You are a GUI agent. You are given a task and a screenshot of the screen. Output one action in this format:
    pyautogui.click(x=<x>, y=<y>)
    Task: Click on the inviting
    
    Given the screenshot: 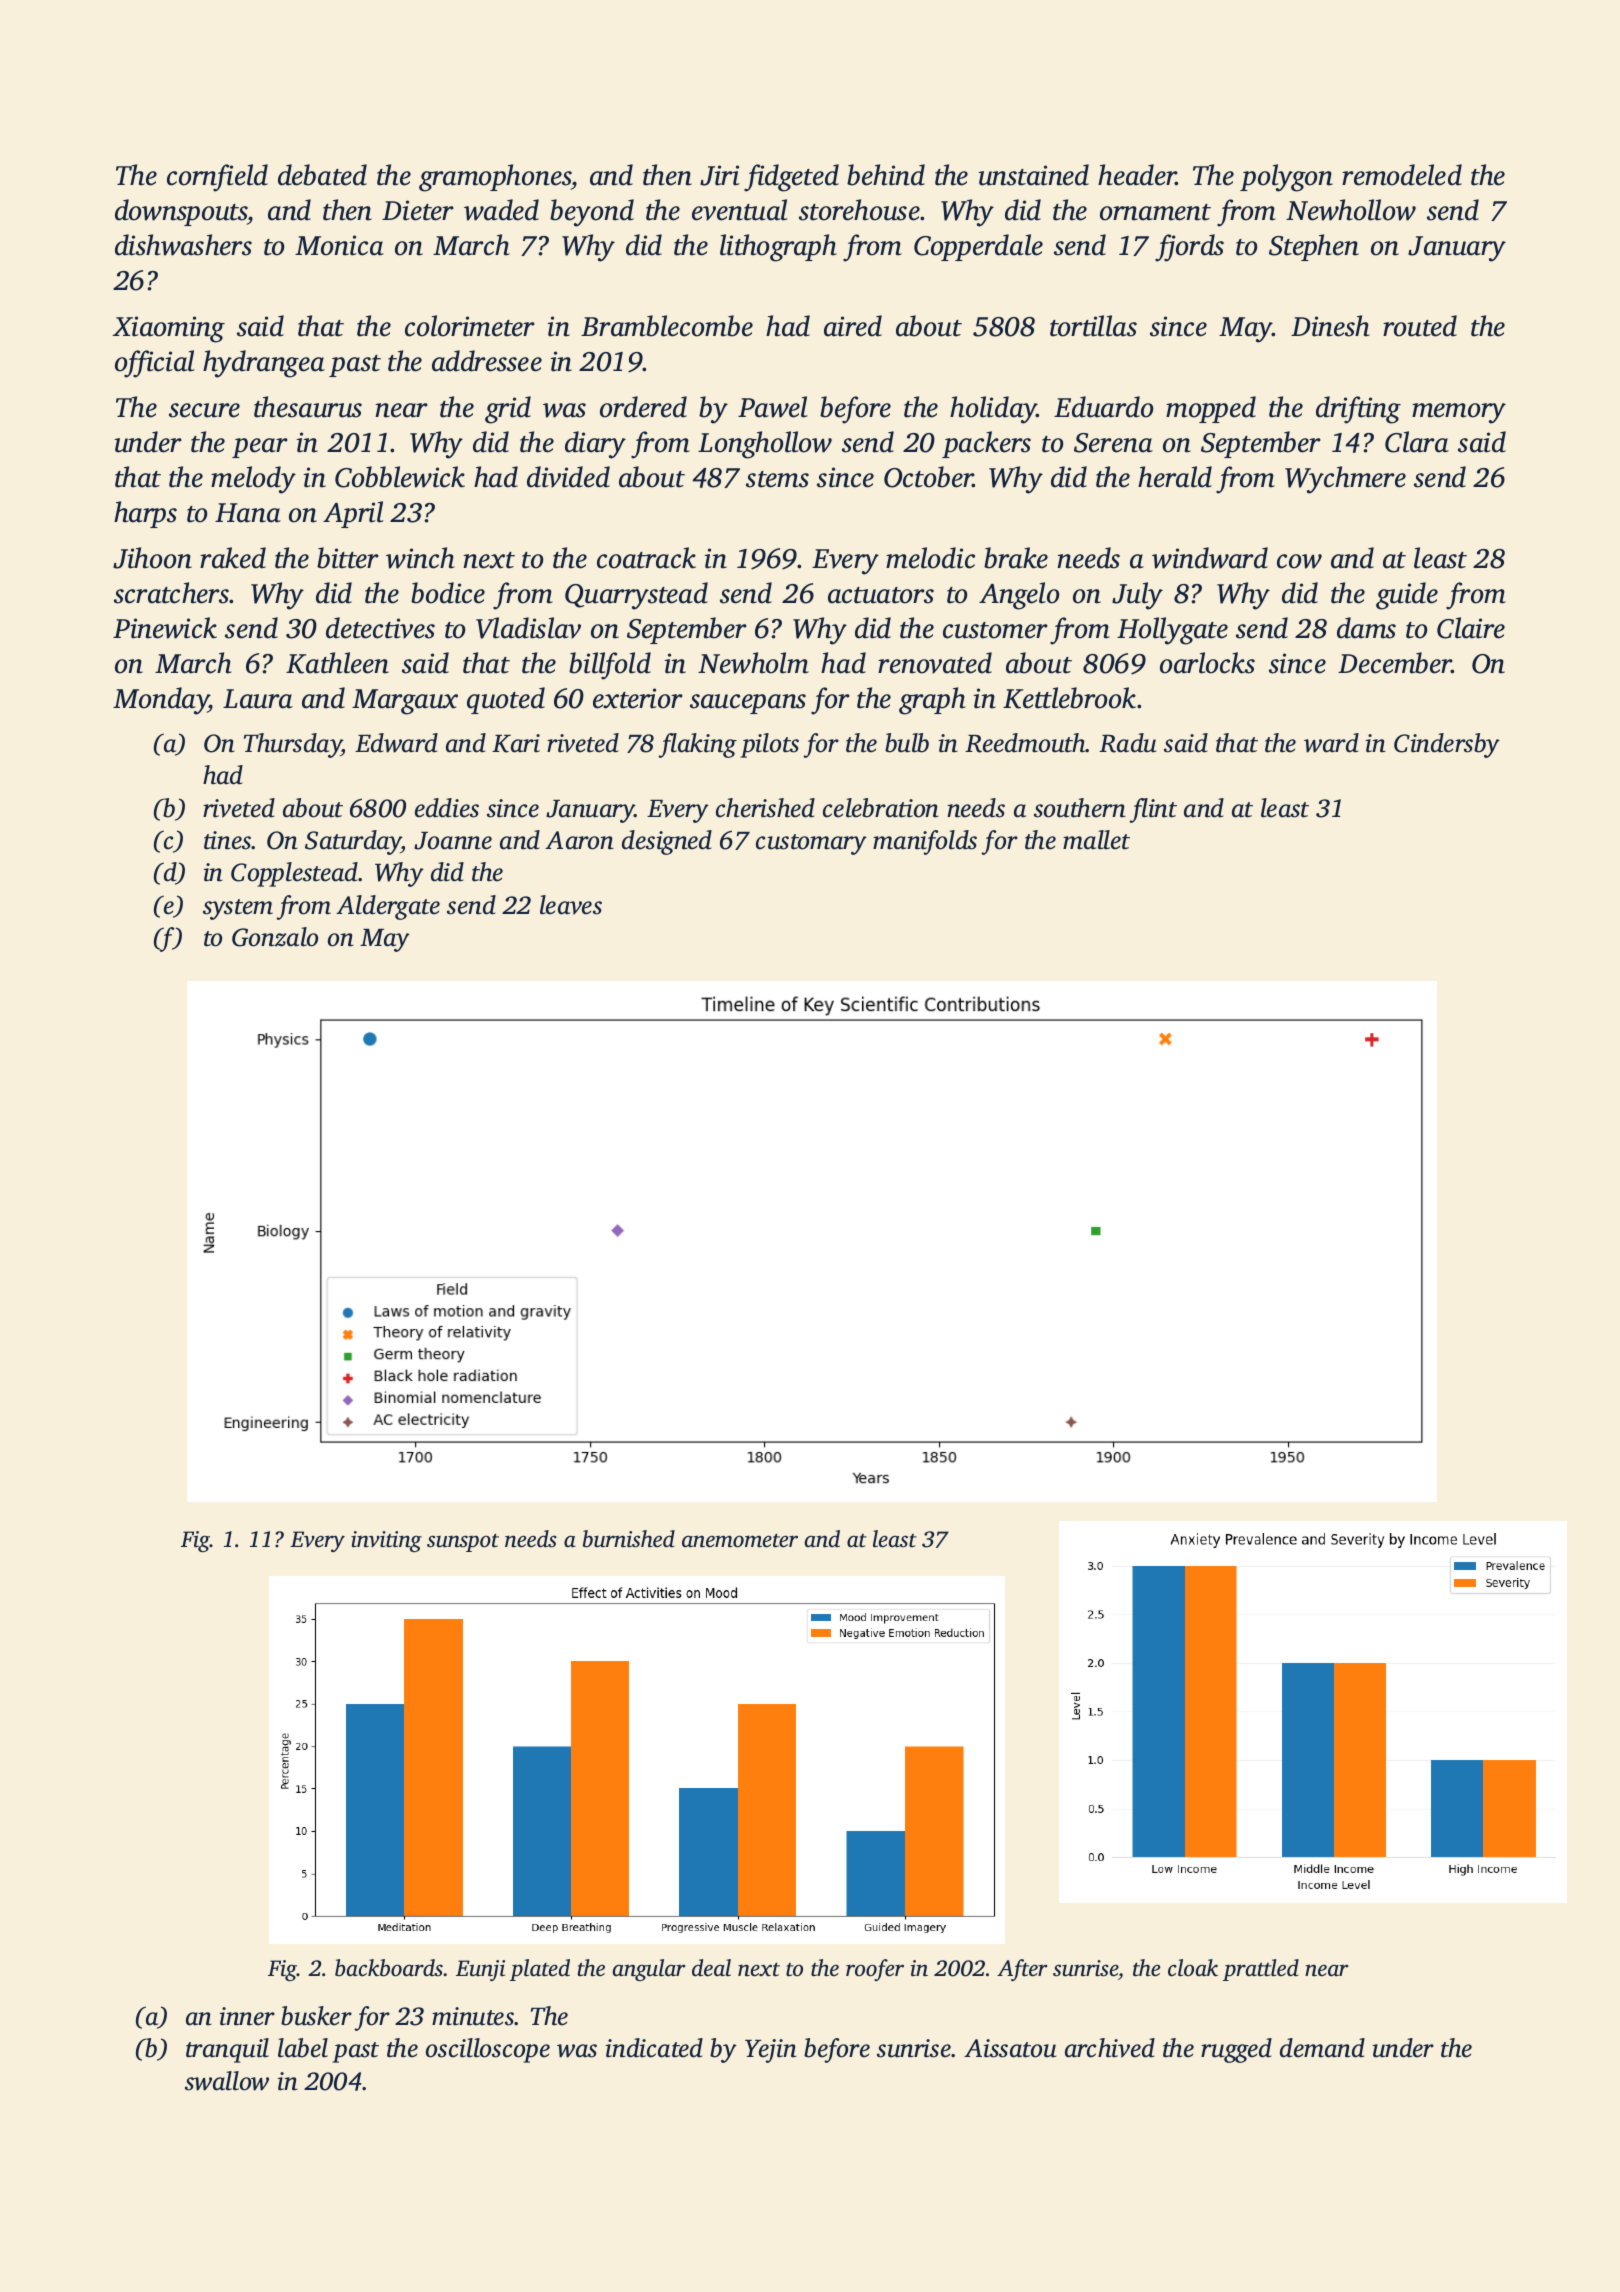 What is the action you would take?
    pyautogui.click(x=386, y=1541)
